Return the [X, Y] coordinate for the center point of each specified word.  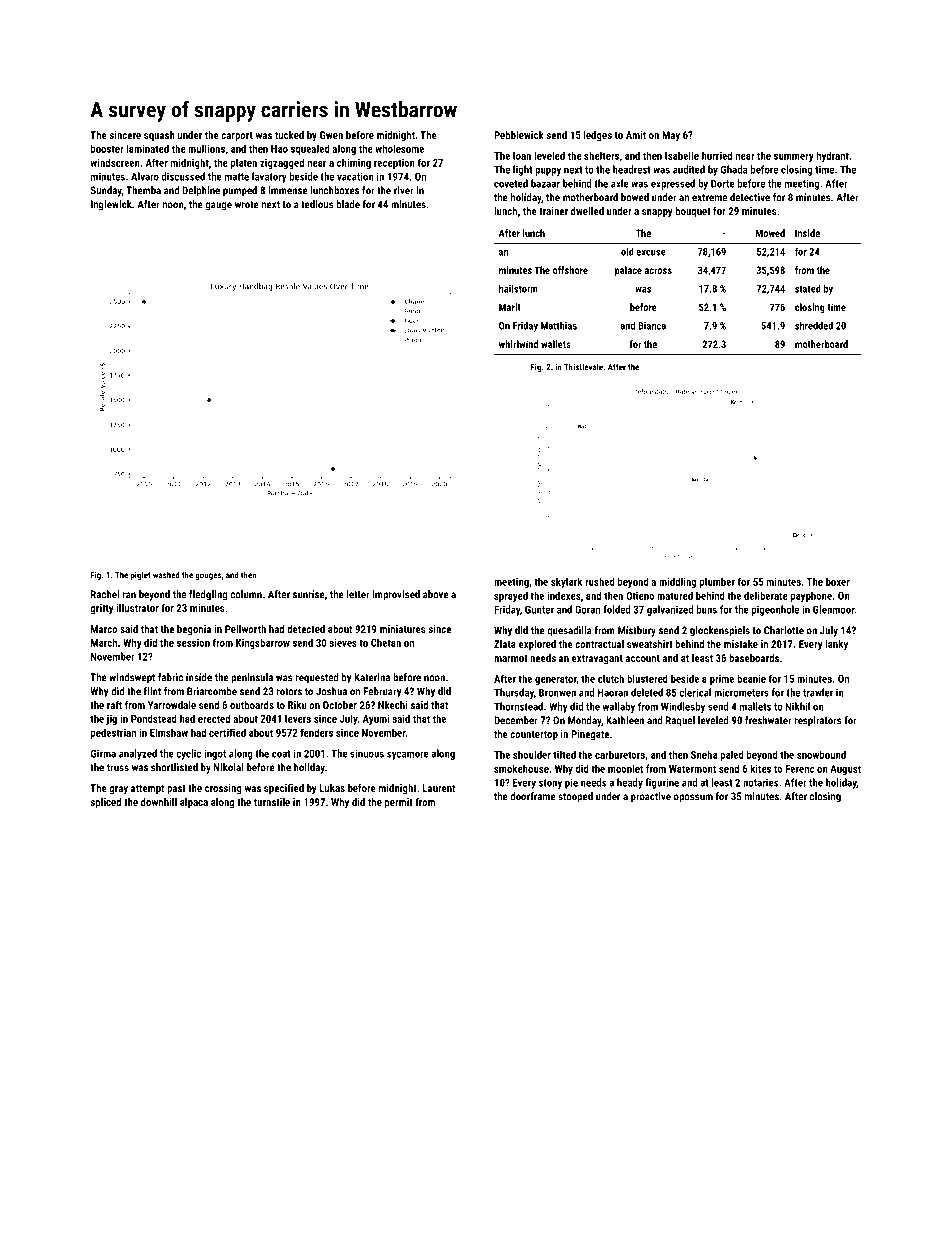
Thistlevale [583, 367]
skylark [566, 582]
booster [107, 148]
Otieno [640, 596]
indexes [563, 595]
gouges [208, 576]
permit [399, 803]
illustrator [138, 608]
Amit [636, 135]
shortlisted [174, 767]
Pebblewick [519, 135]
